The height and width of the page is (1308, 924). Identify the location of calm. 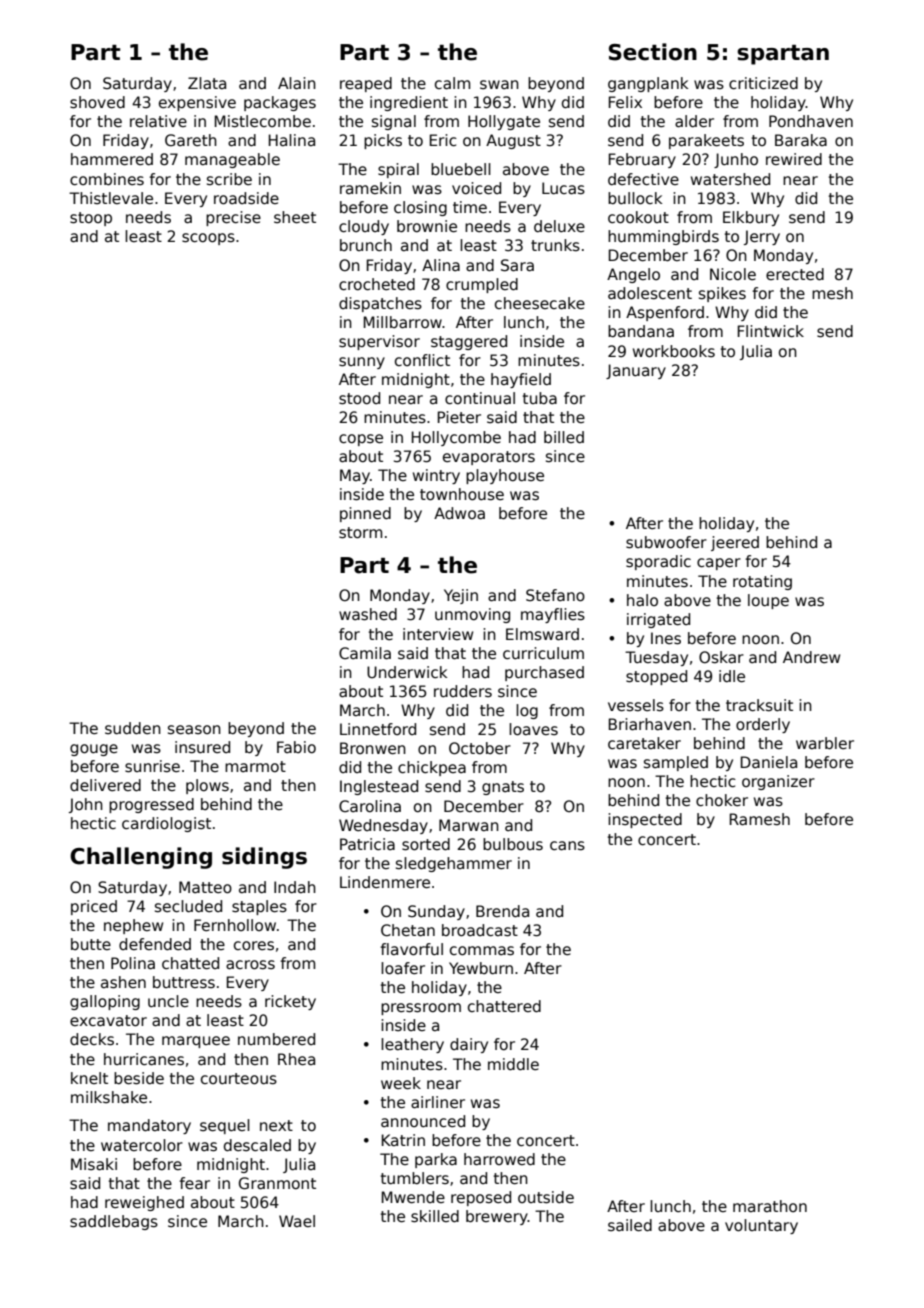
(452, 83).
